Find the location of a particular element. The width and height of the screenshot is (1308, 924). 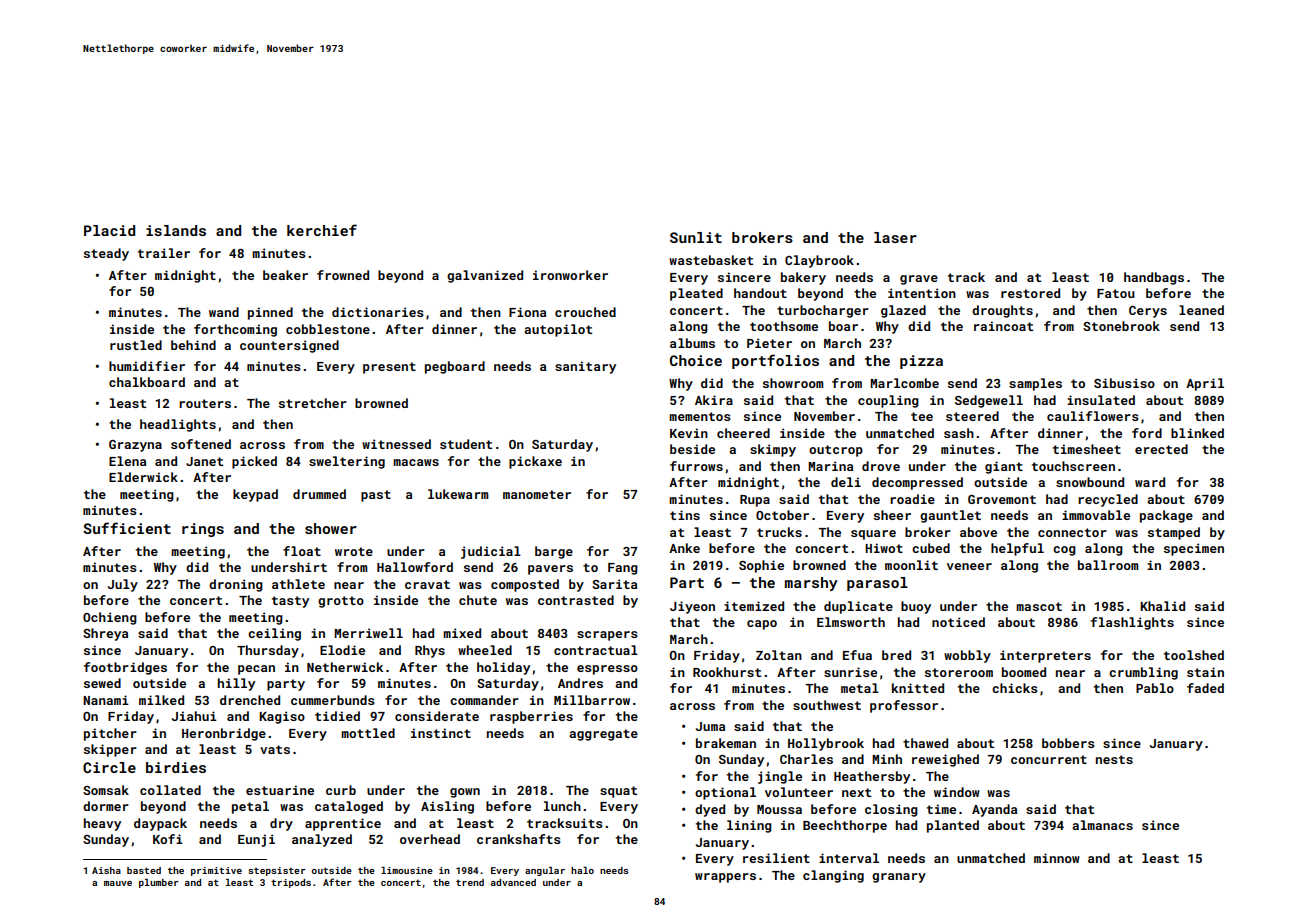

Placid is located at coordinates (109, 230).
